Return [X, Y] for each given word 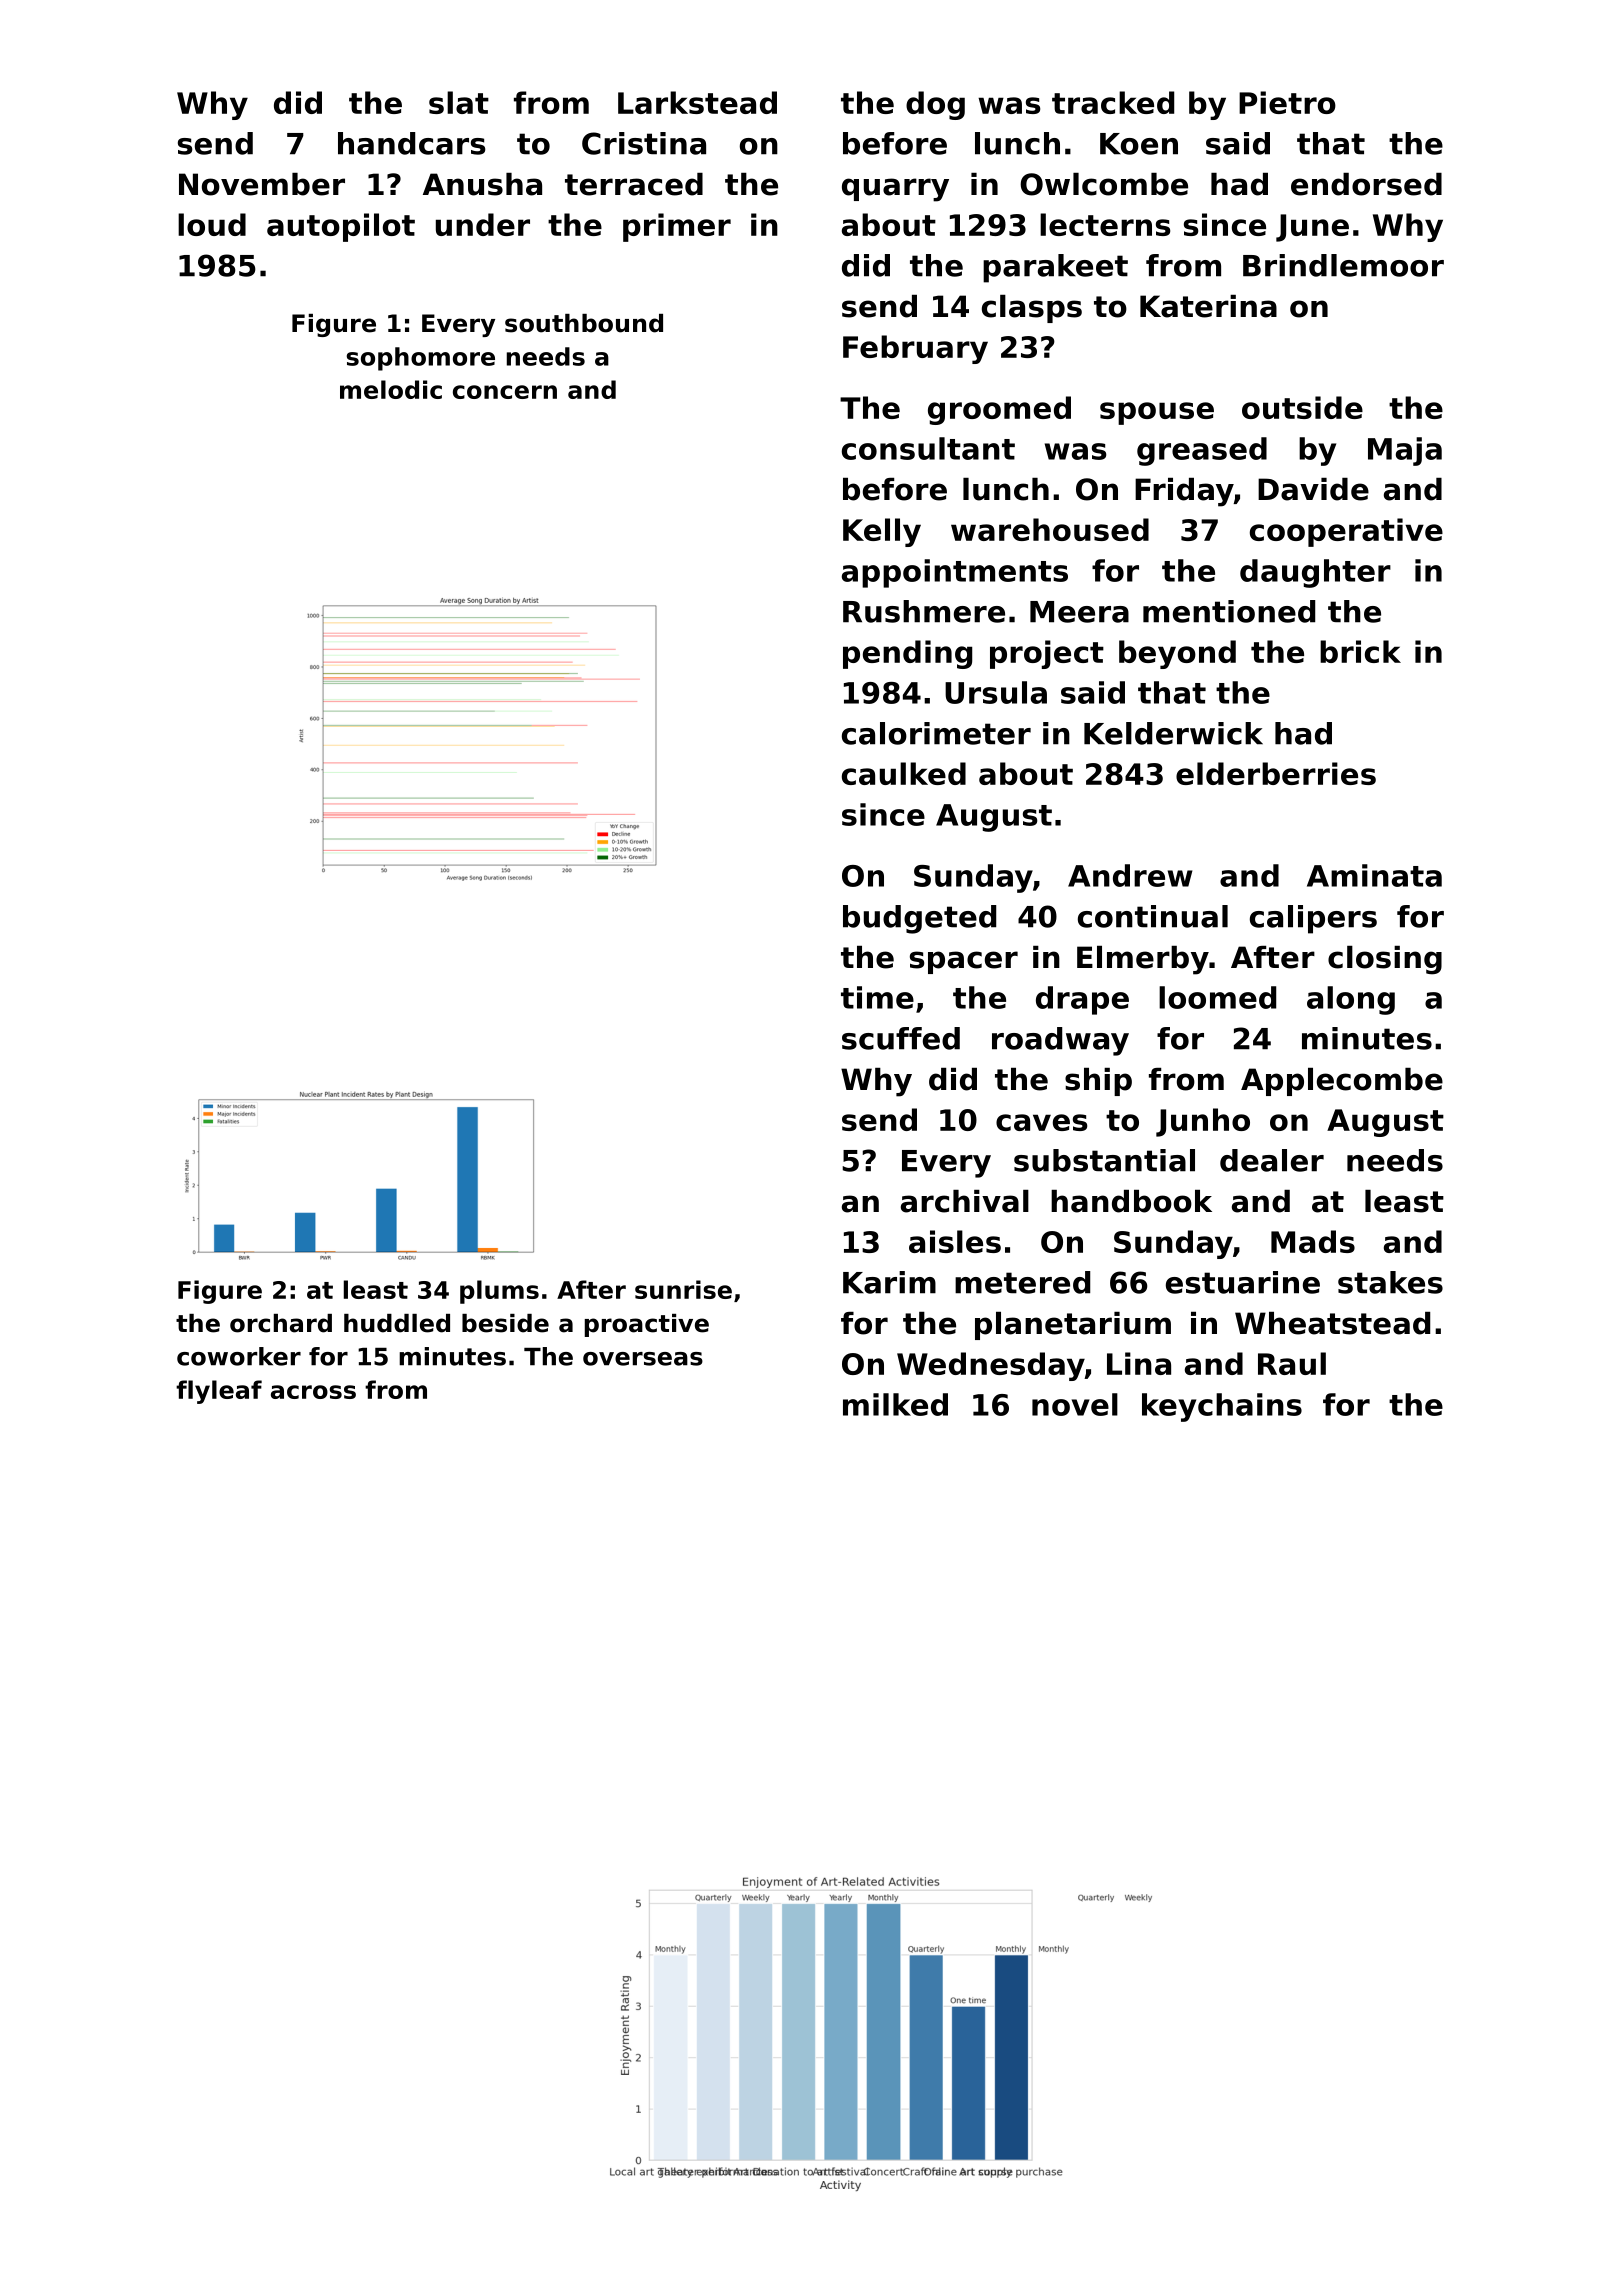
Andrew [1130, 875]
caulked [904, 773]
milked [895, 1404]
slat [459, 102]
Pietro [1287, 102]
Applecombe [1342, 1082]
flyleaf [219, 1392]
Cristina [644, 143]
